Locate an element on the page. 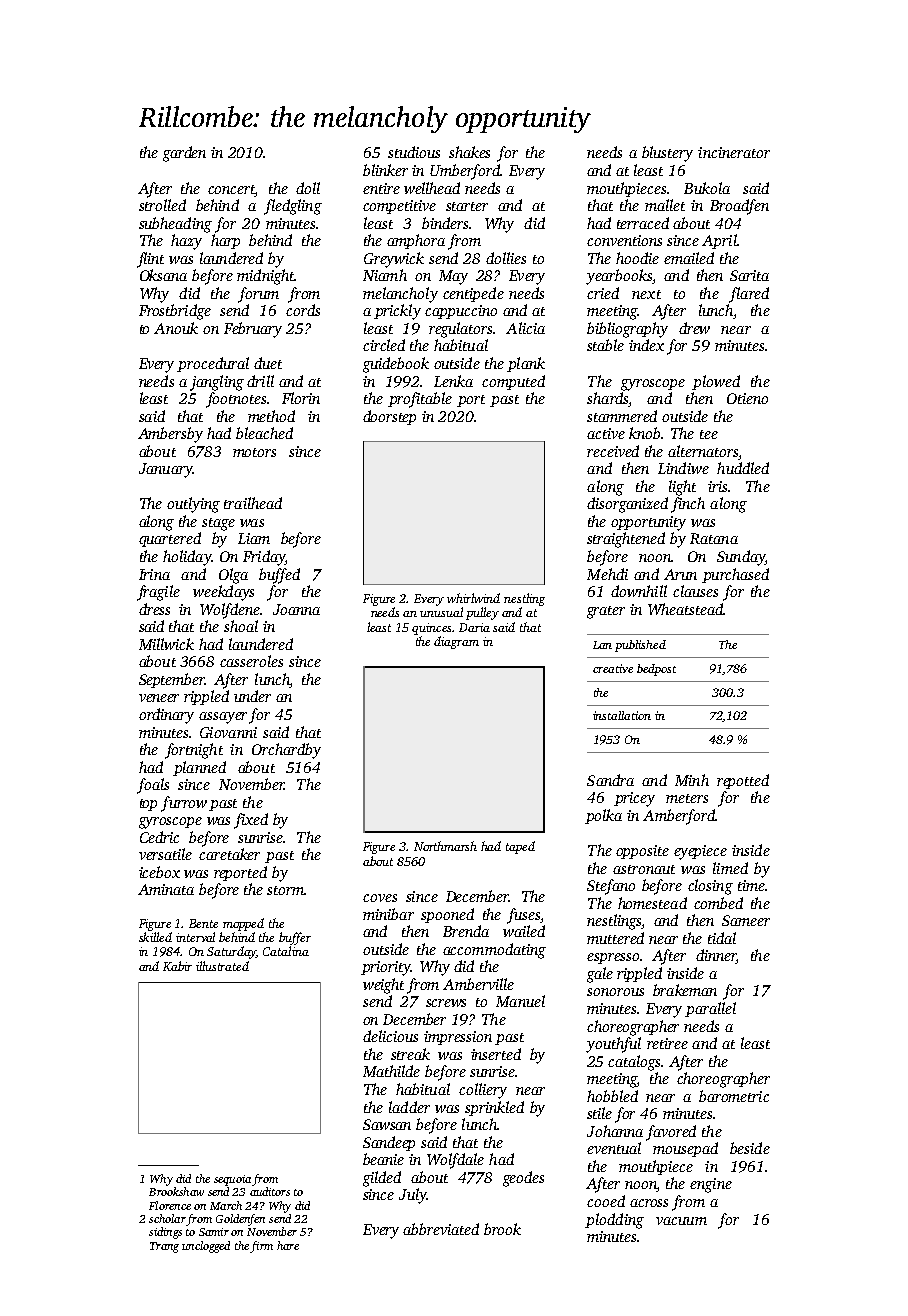 The width and height of the page is (908, 1316). garden is located at coordinates (184, 154).
